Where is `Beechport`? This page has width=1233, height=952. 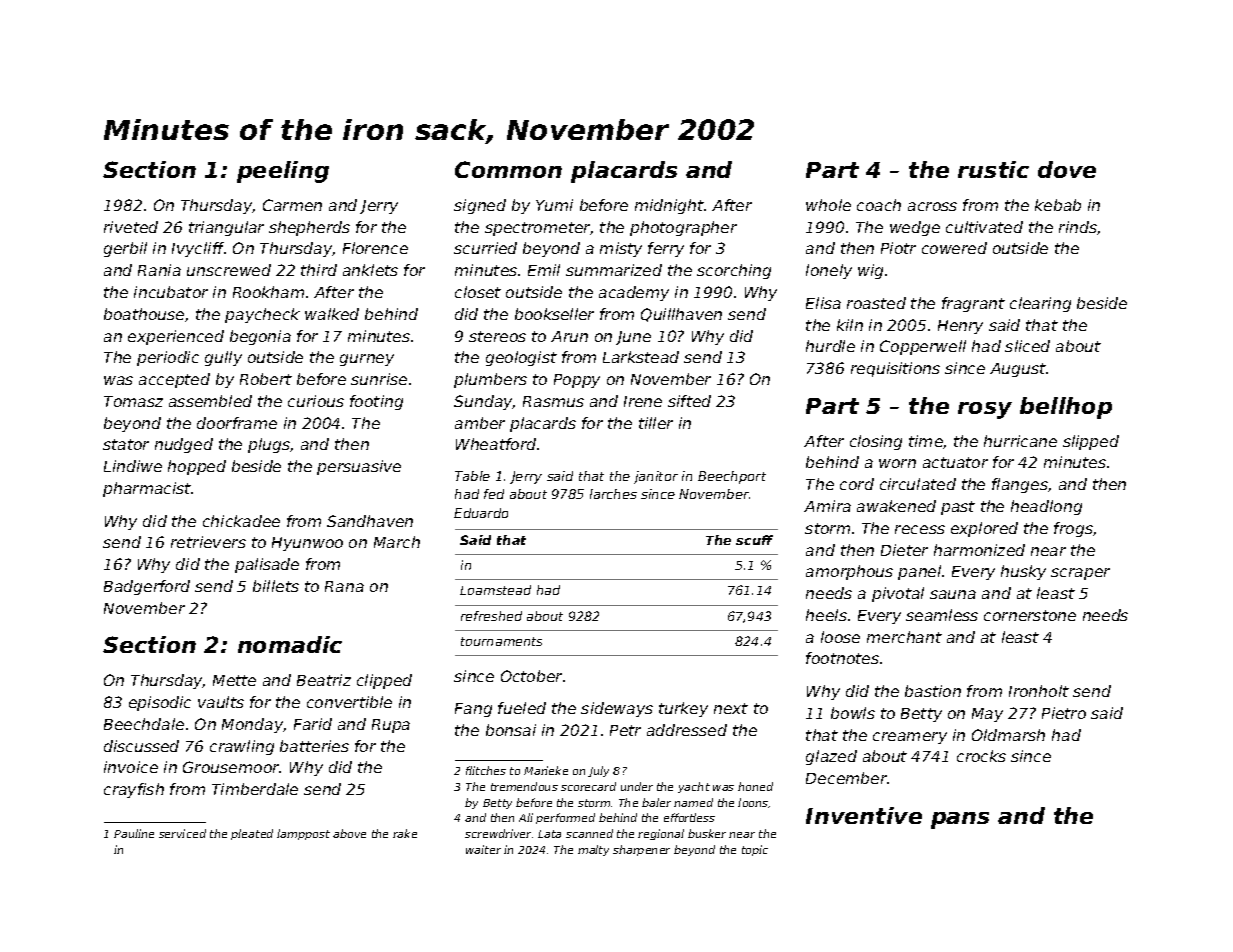
Beechport is located at coordinates (732, 477).
